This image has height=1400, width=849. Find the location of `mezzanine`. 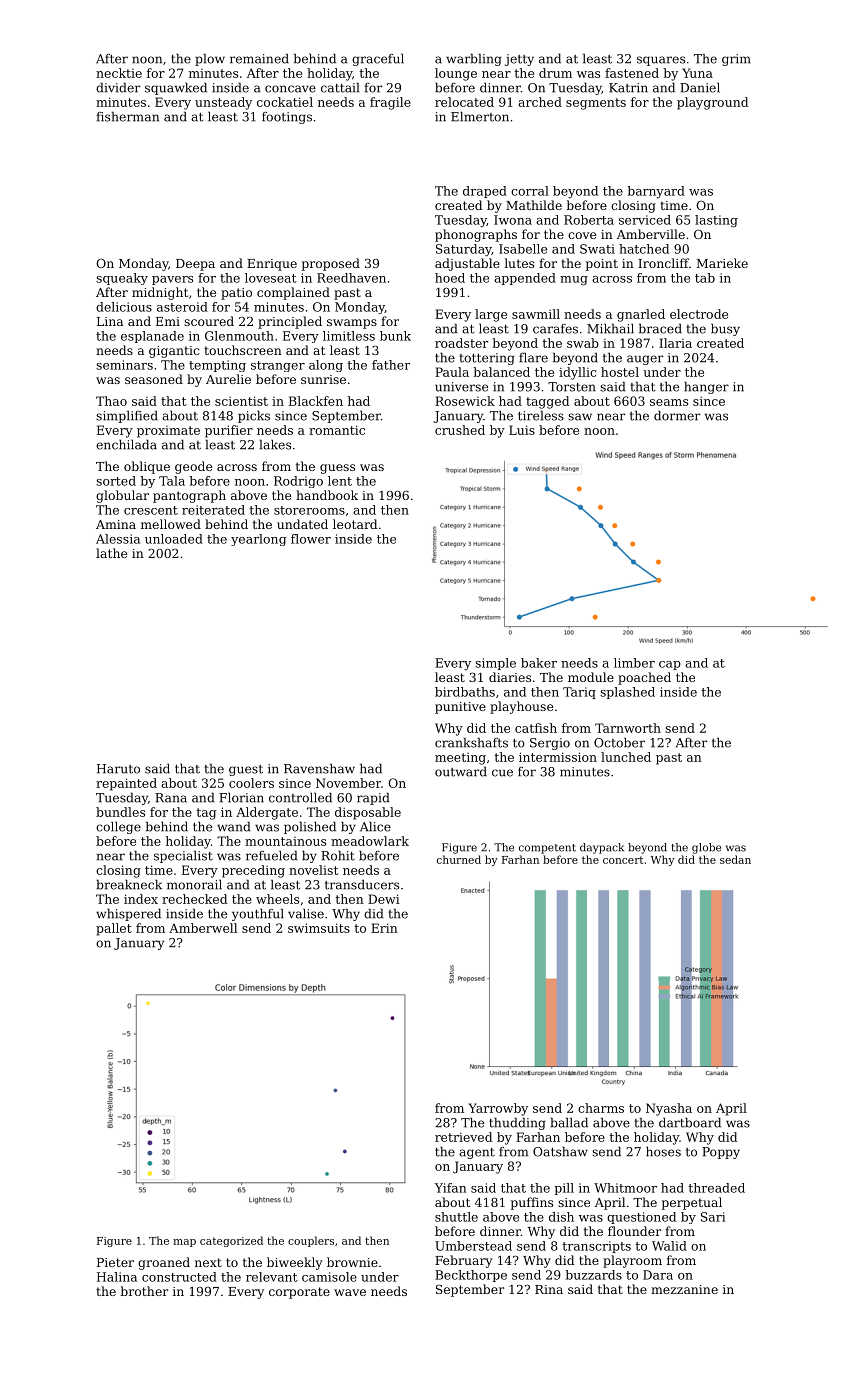

mezzanine is located at coordinates (684, 1289).
